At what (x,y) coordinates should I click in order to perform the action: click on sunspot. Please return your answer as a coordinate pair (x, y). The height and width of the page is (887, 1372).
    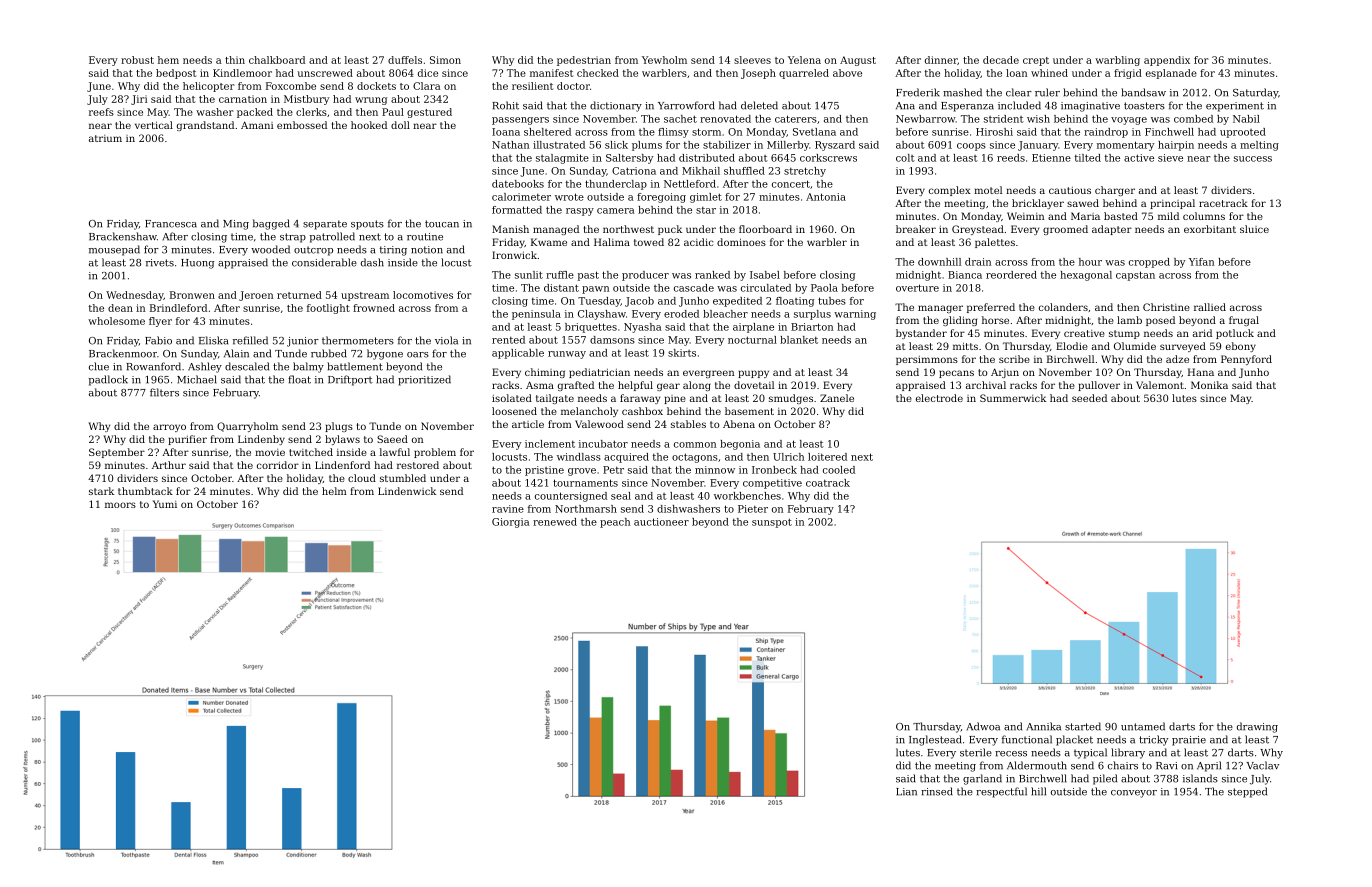
    Looking at the image, I should click on (772, 523).
